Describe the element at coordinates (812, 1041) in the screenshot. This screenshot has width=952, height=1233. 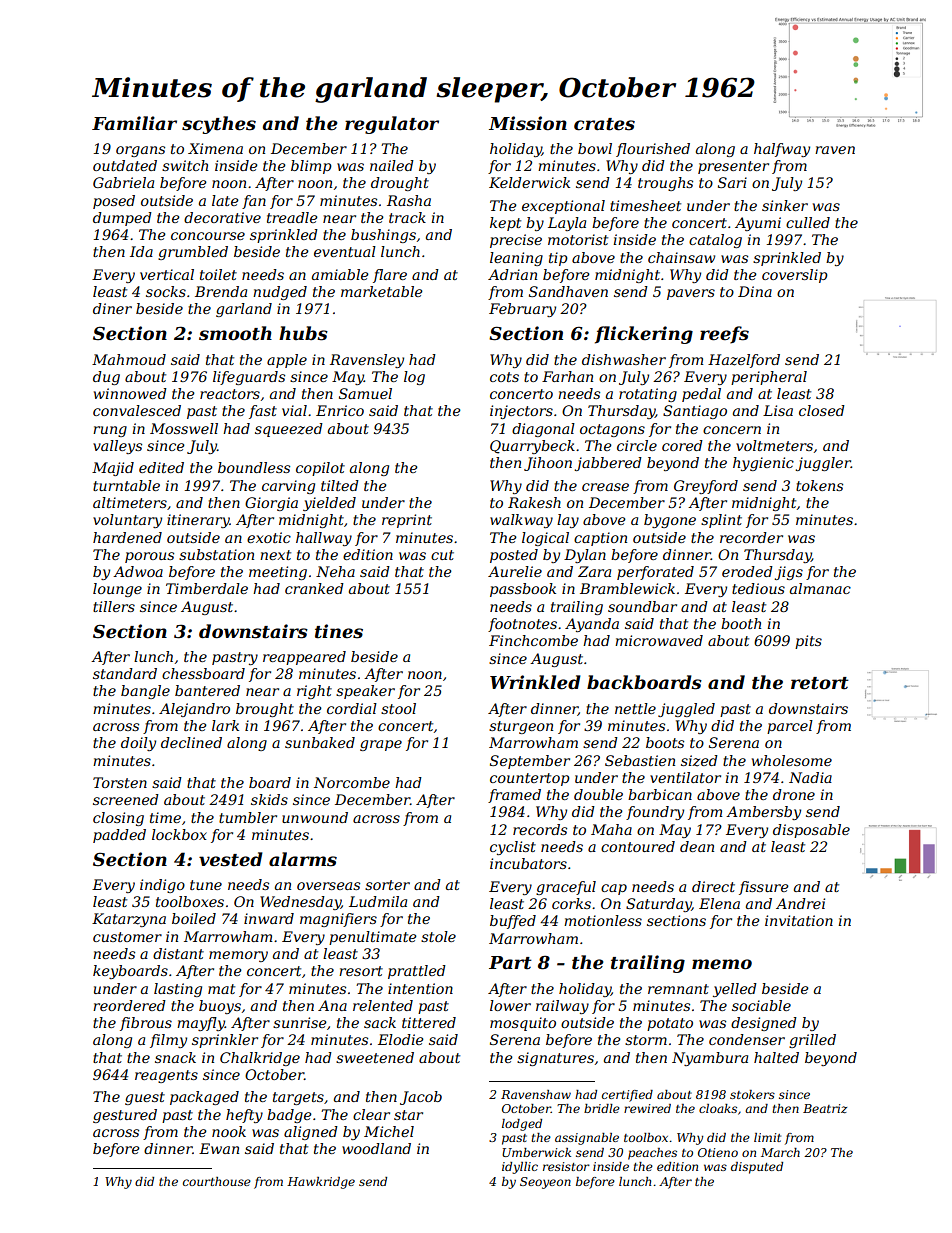
I see `grilled` at that location.
